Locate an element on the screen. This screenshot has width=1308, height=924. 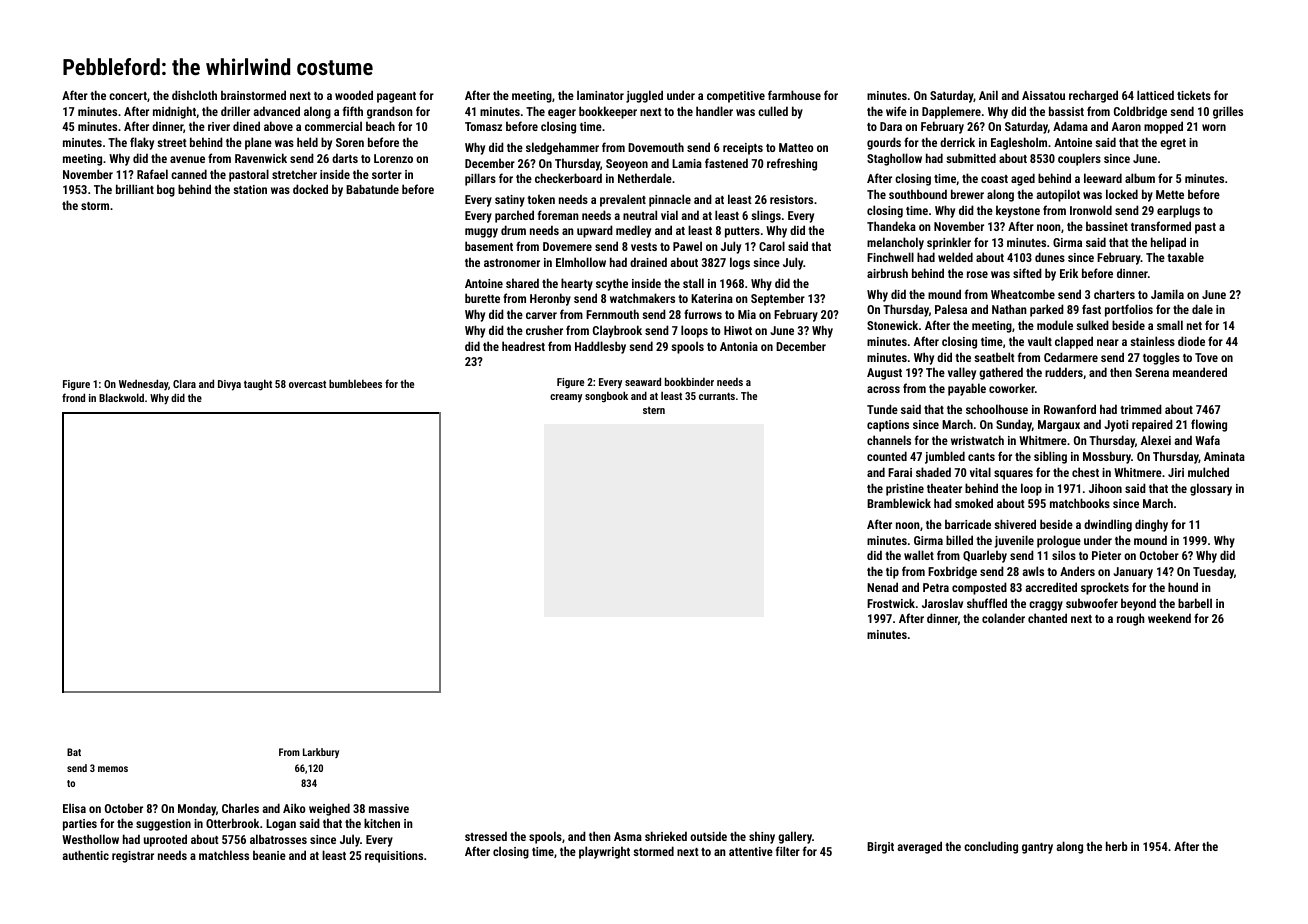
registrar is located at coordinates (133, 857).
